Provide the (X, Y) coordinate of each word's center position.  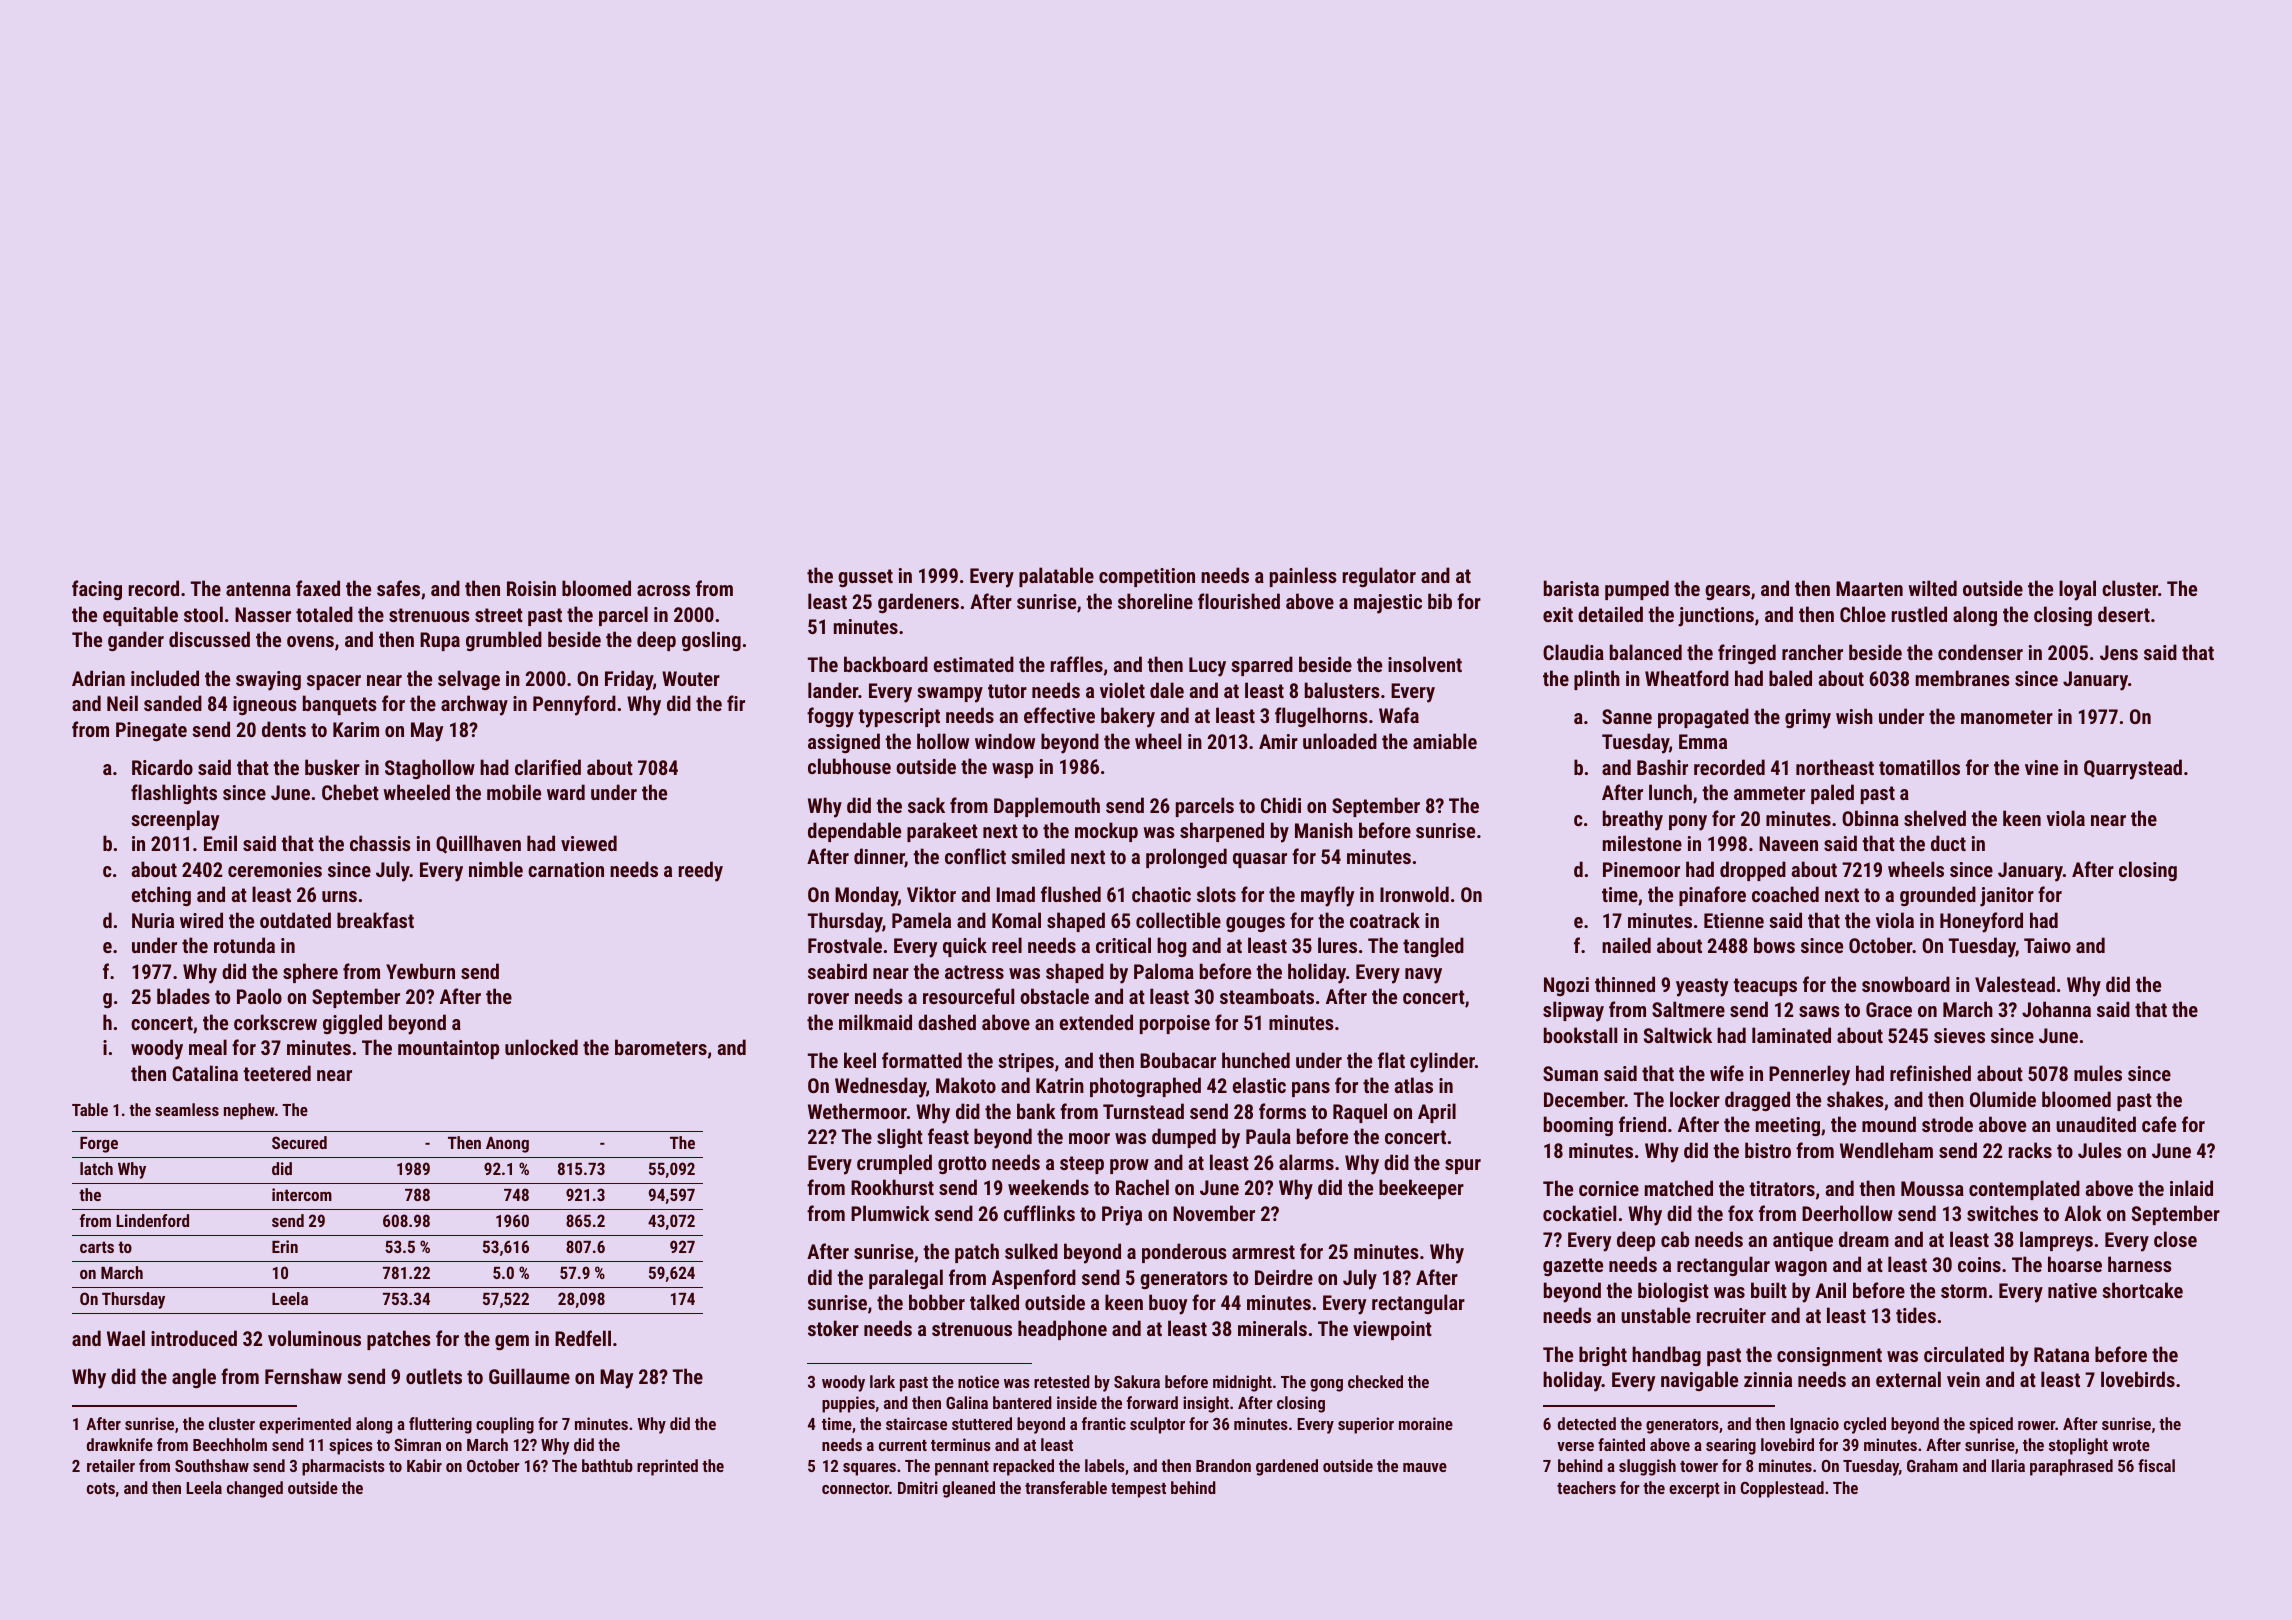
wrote (2131, 1445)
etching (161, 896)
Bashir (1662, 767)
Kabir (424, 1465)
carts (97, 1247)
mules (2098, 1073)
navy (1423, 976)
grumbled (504, 641)
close (2175, 1239)
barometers (661, 1047)
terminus (961, 1444)
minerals (1272, 1328)
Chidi (1281, 805)
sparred (1262, 666)
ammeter (1769, 793)
